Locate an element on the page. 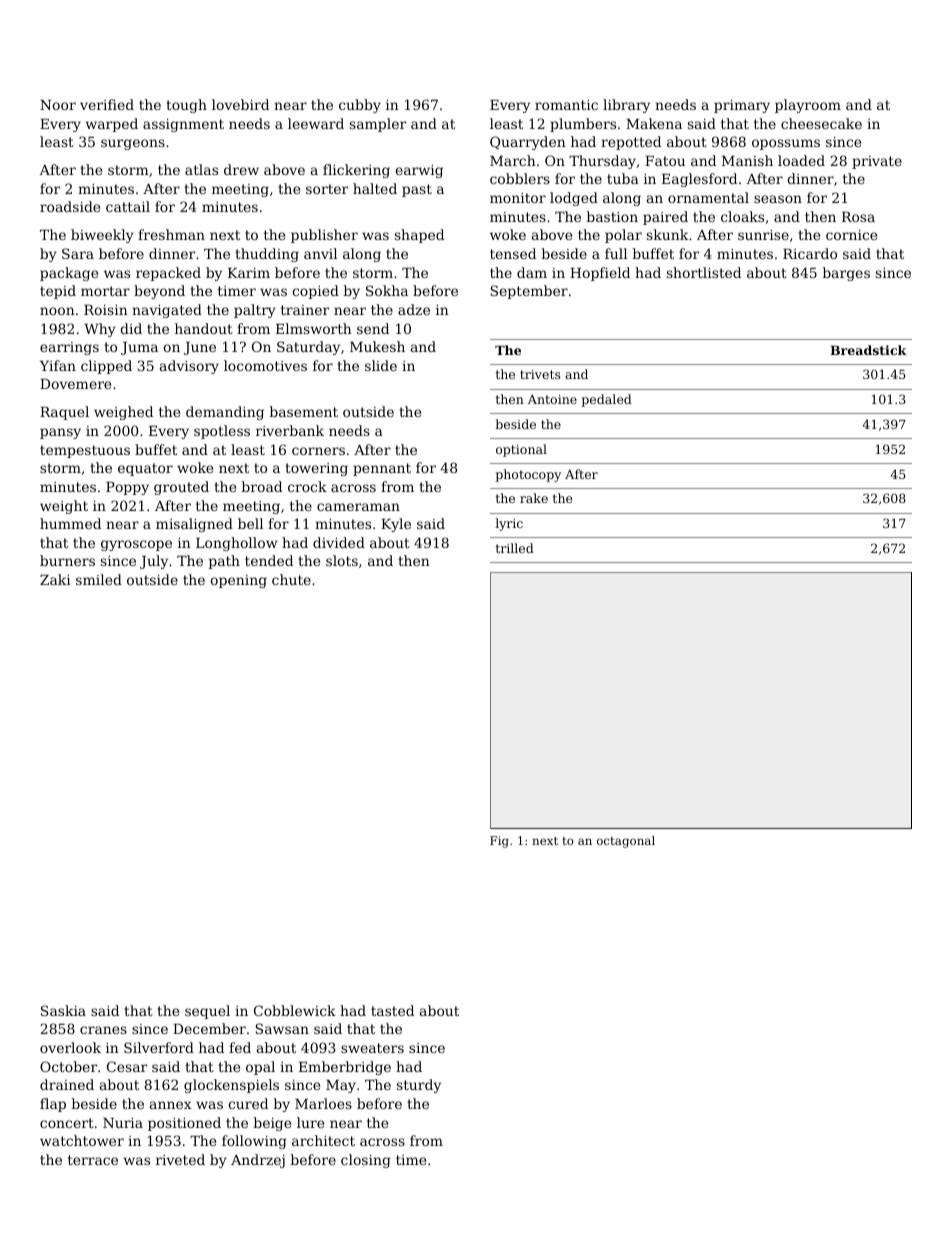  Breadstick is located at coordinates (868, 350).
